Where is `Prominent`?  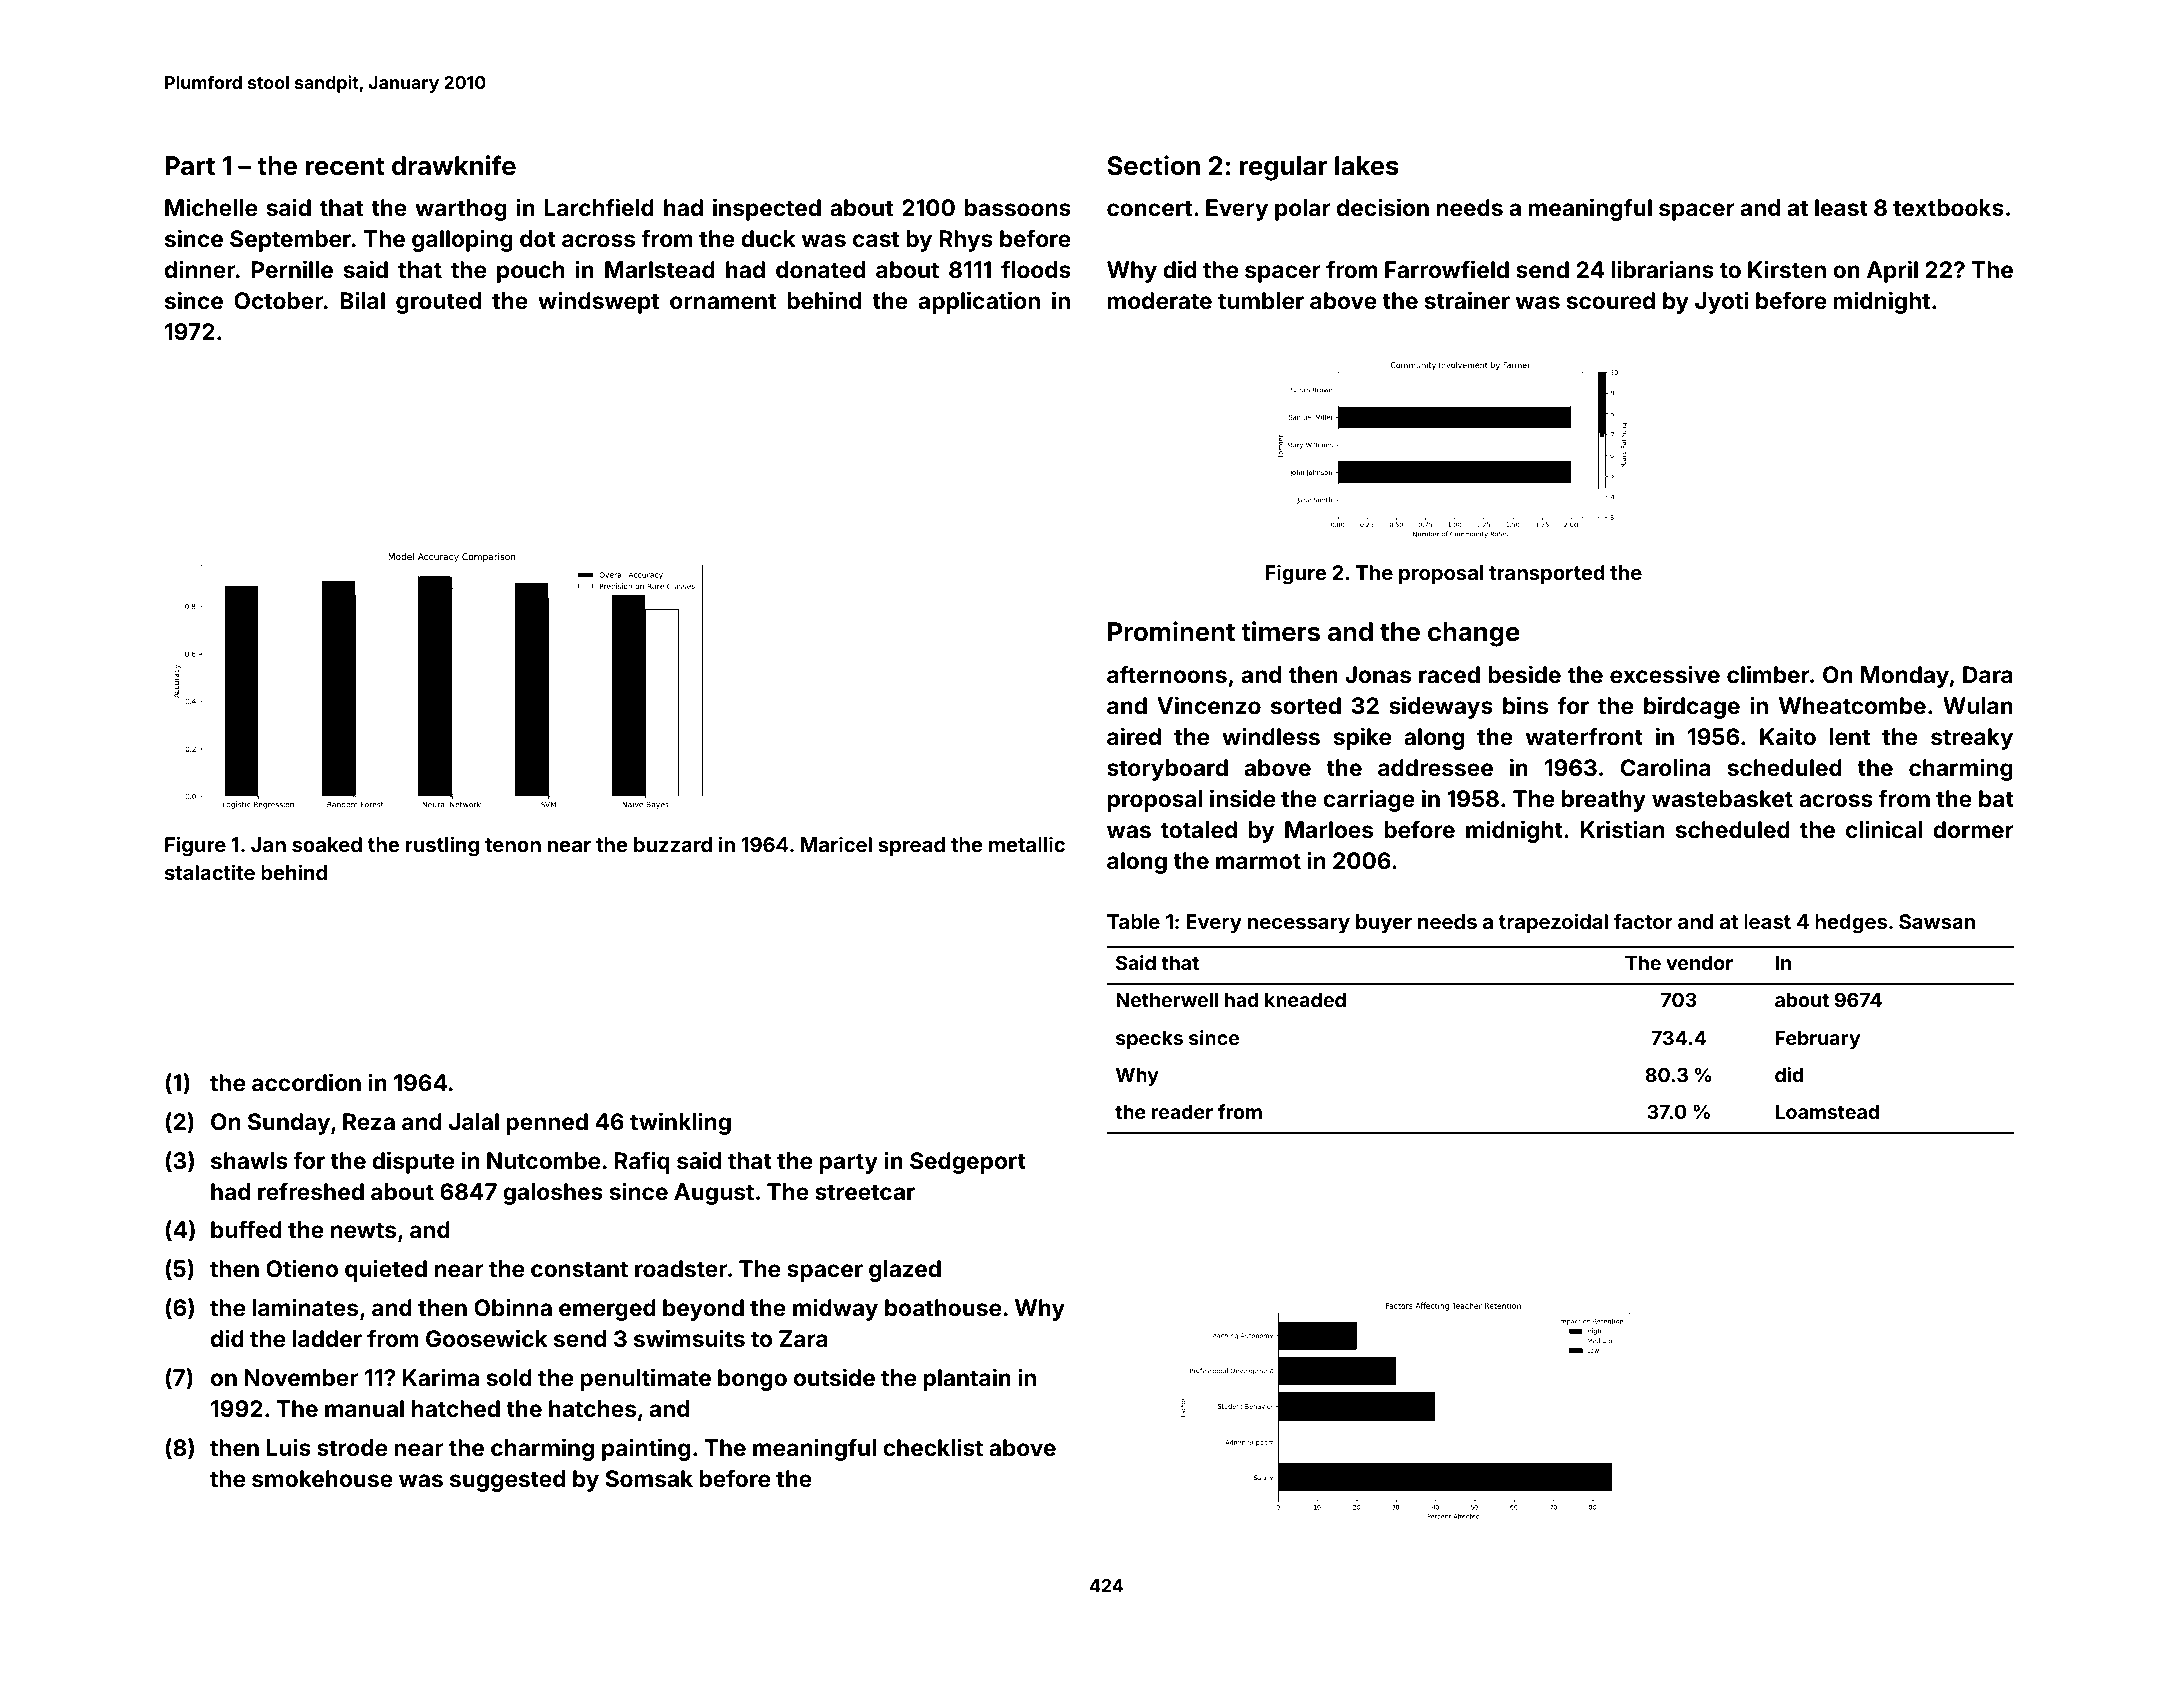
Prominent is located at coordinates (1171, 631).
